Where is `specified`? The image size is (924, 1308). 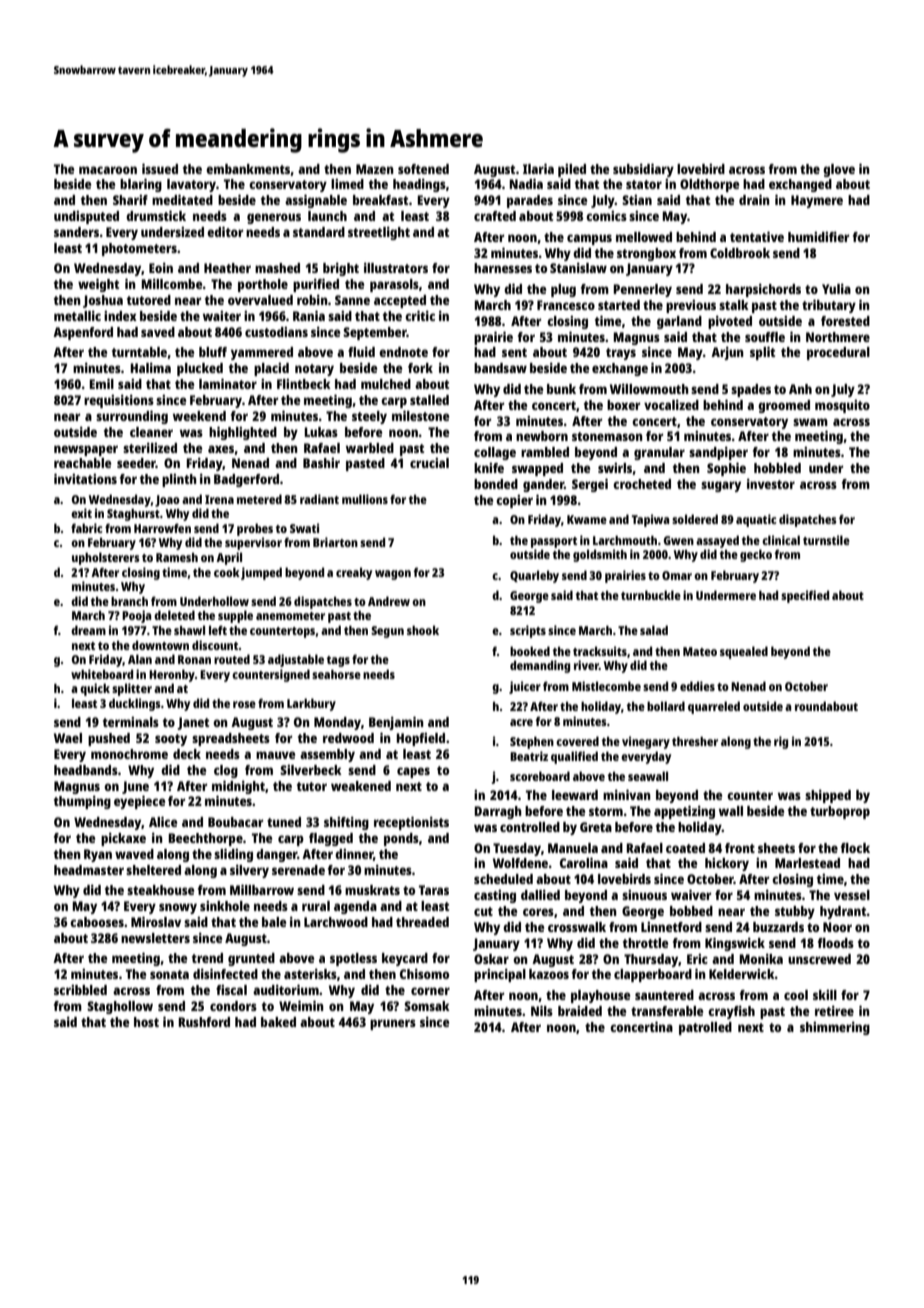
specified is located at coordinates (805, 596).
